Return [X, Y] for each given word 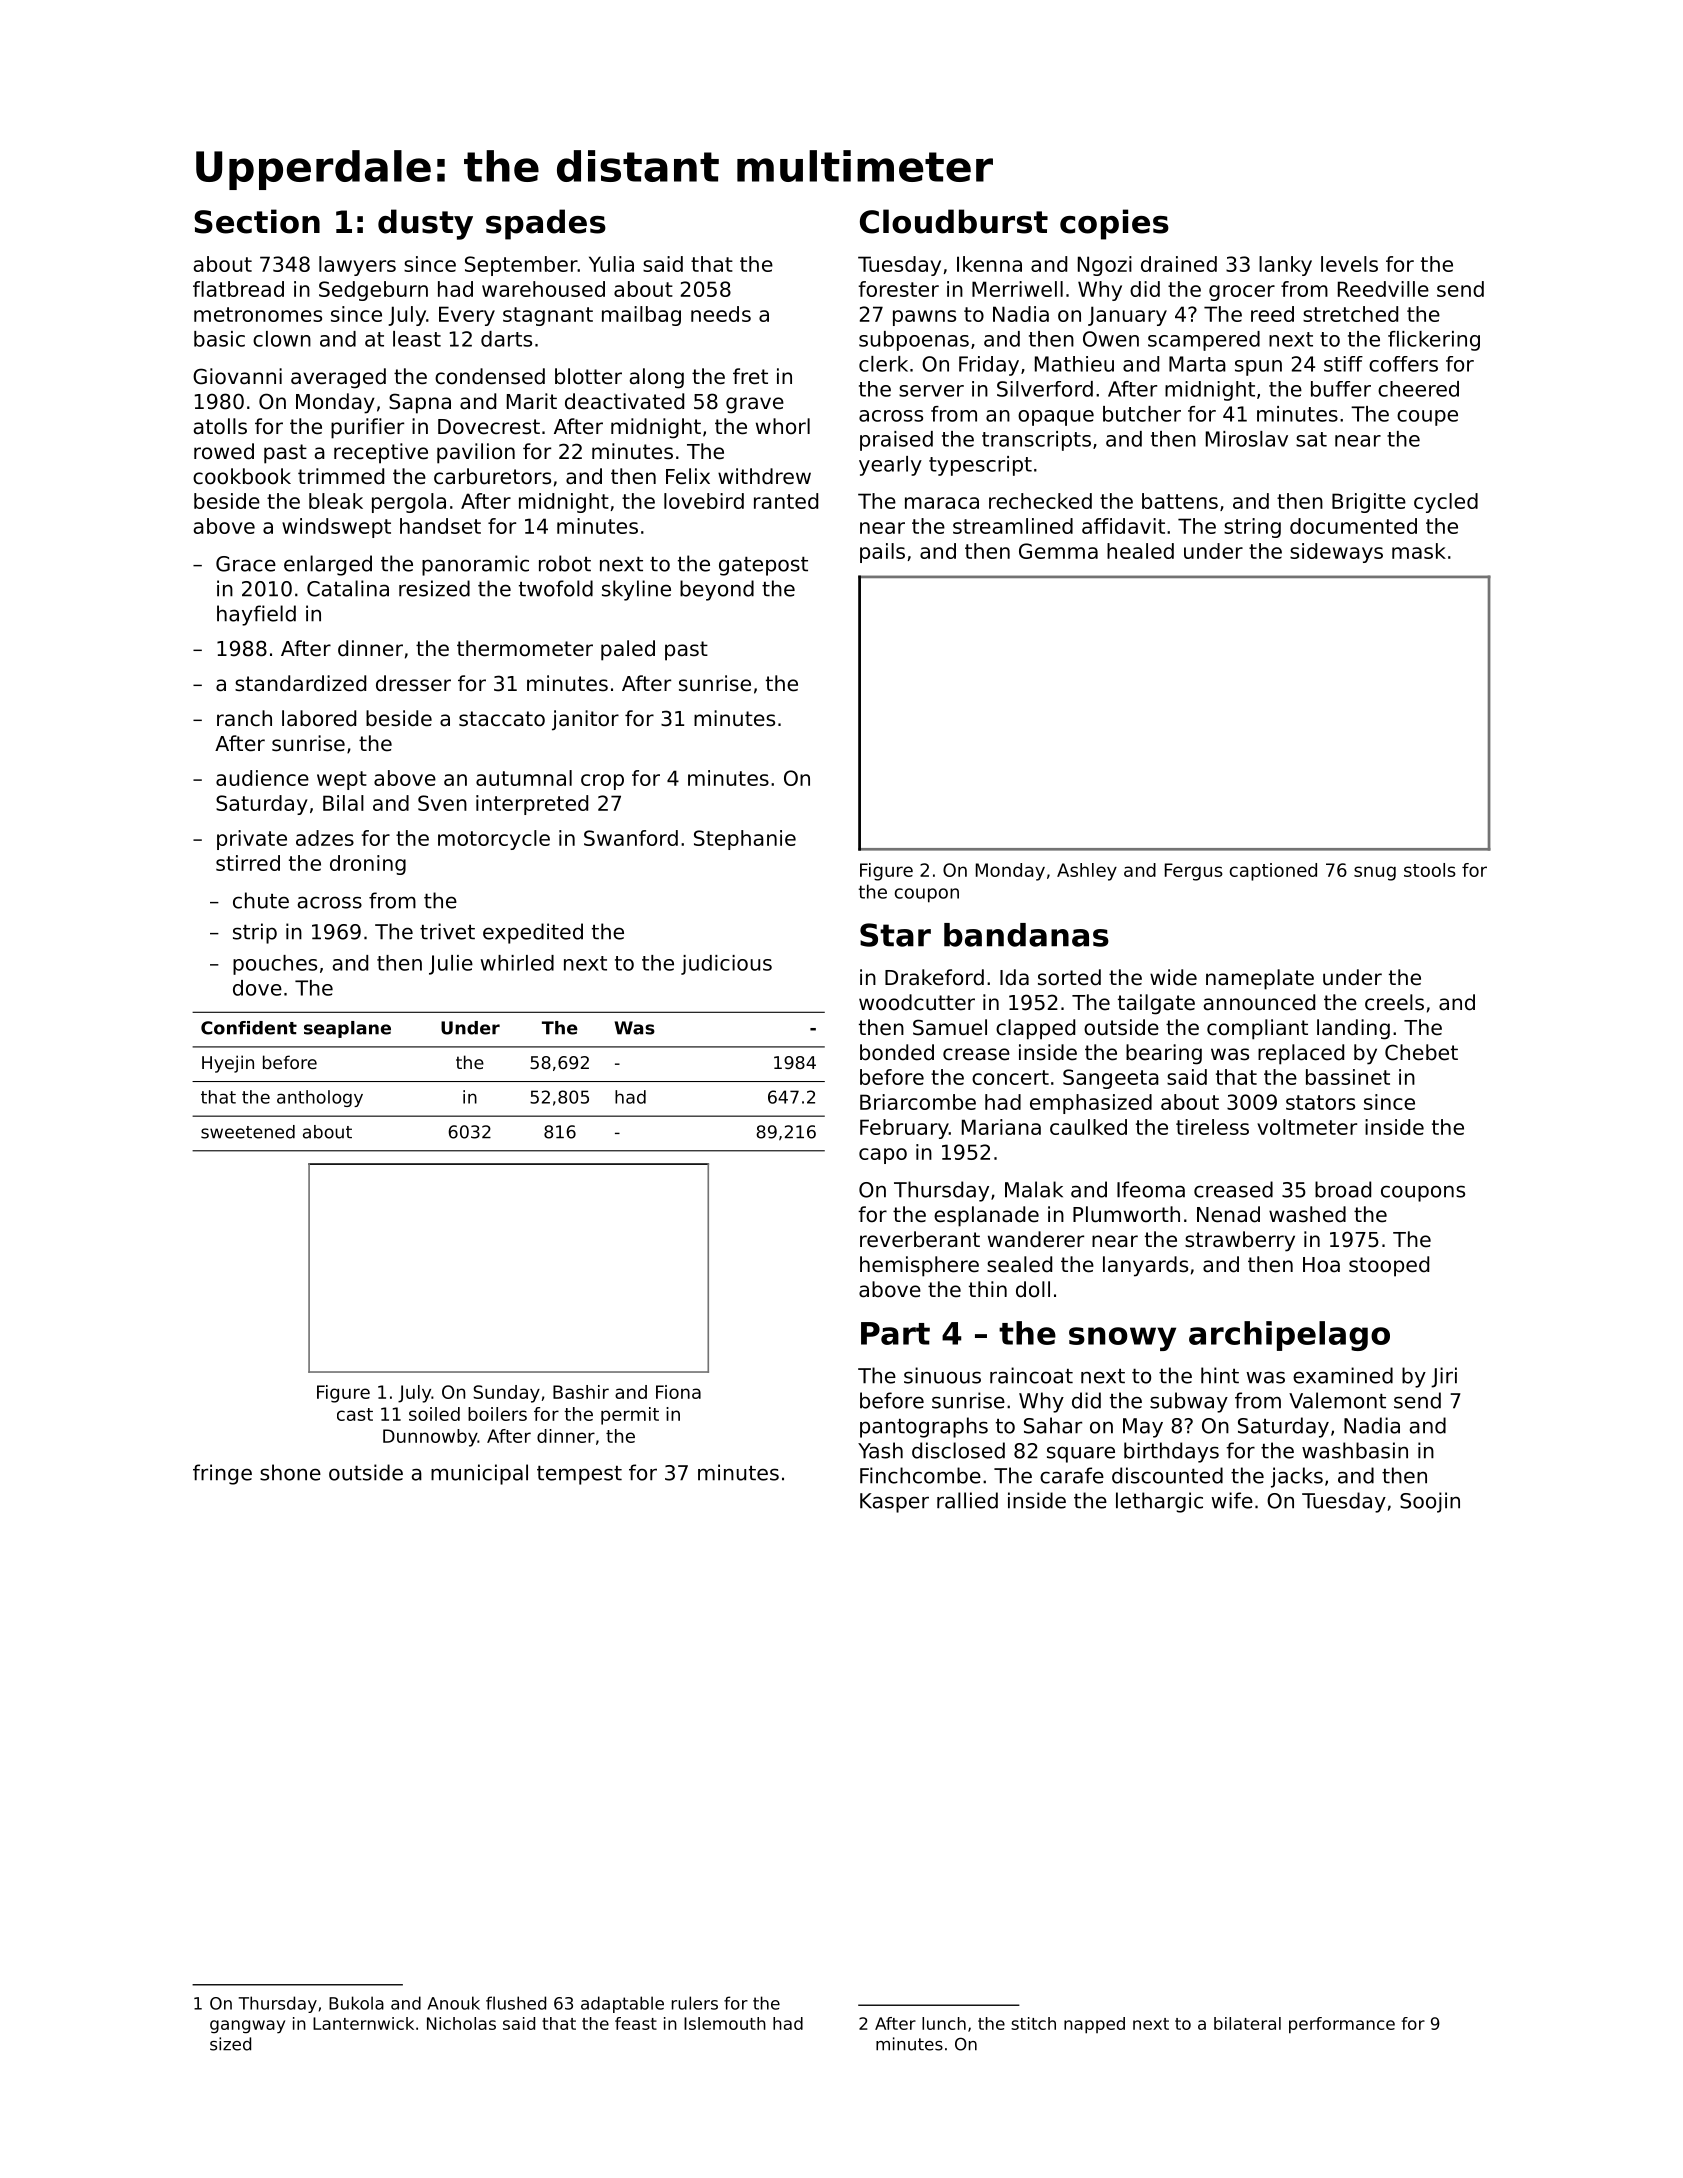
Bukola [356, 2003]
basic [219, 339]
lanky [1285, 266]
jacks [1297, 1477]
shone [290, 1472]
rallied [967, 1500]
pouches [275, 965]
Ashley [1087, 872]
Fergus [1194, 872]
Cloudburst [954, 221]
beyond [717, 590]
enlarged [328, 565]
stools [1430, 870]
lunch [944, 2023]
